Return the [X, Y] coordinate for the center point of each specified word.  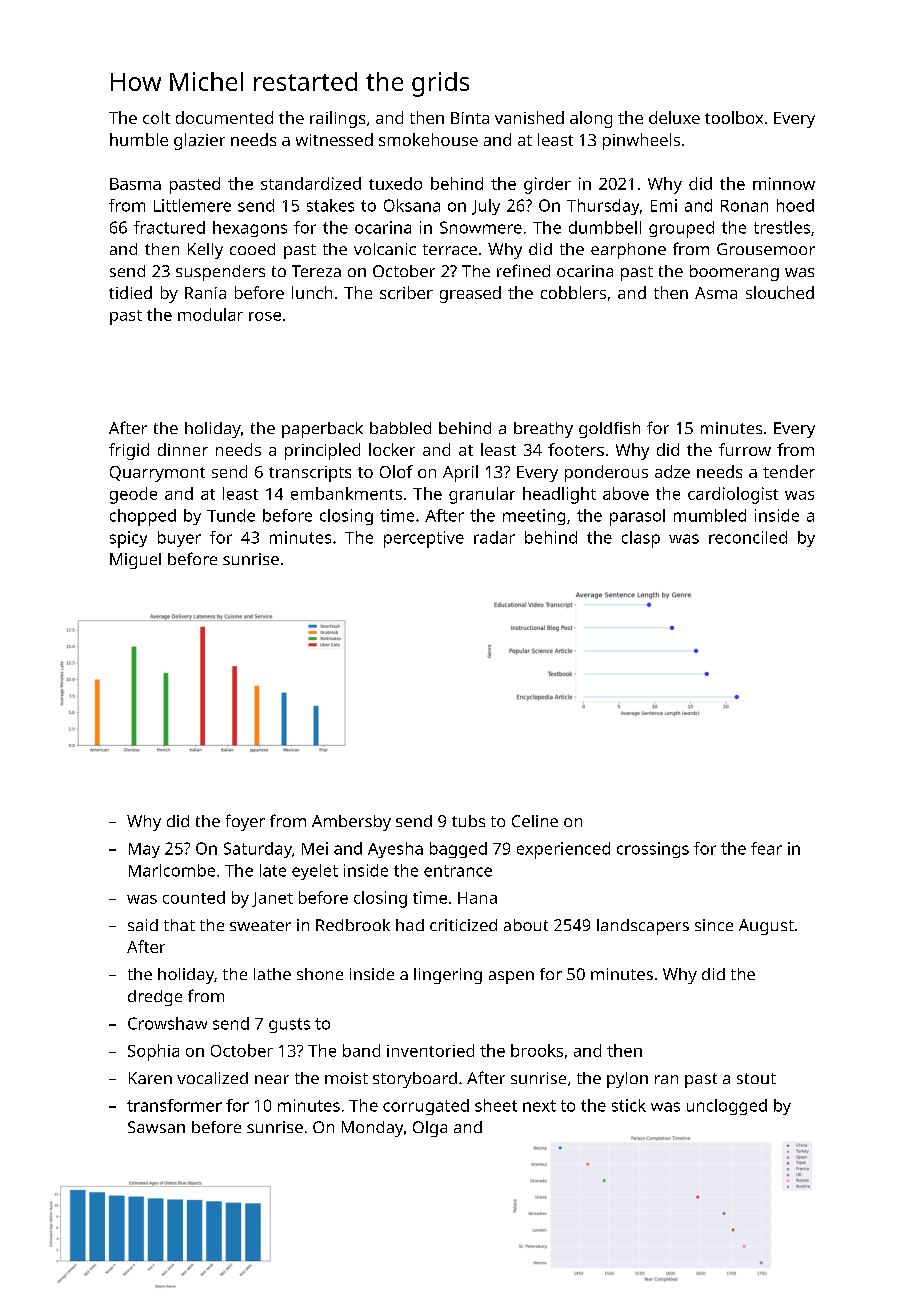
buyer [179, 539]
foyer [245, 822]
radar [494, 537]
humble [139, 139]
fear [766, 848]
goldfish [609, 430]
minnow [784, 183]
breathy [543, 430]
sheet [496, 1105]
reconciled [748, 537]
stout [756, 1078]
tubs [468, 821]
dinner [183, 449]
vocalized [212, 1078]
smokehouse [428, 139]
